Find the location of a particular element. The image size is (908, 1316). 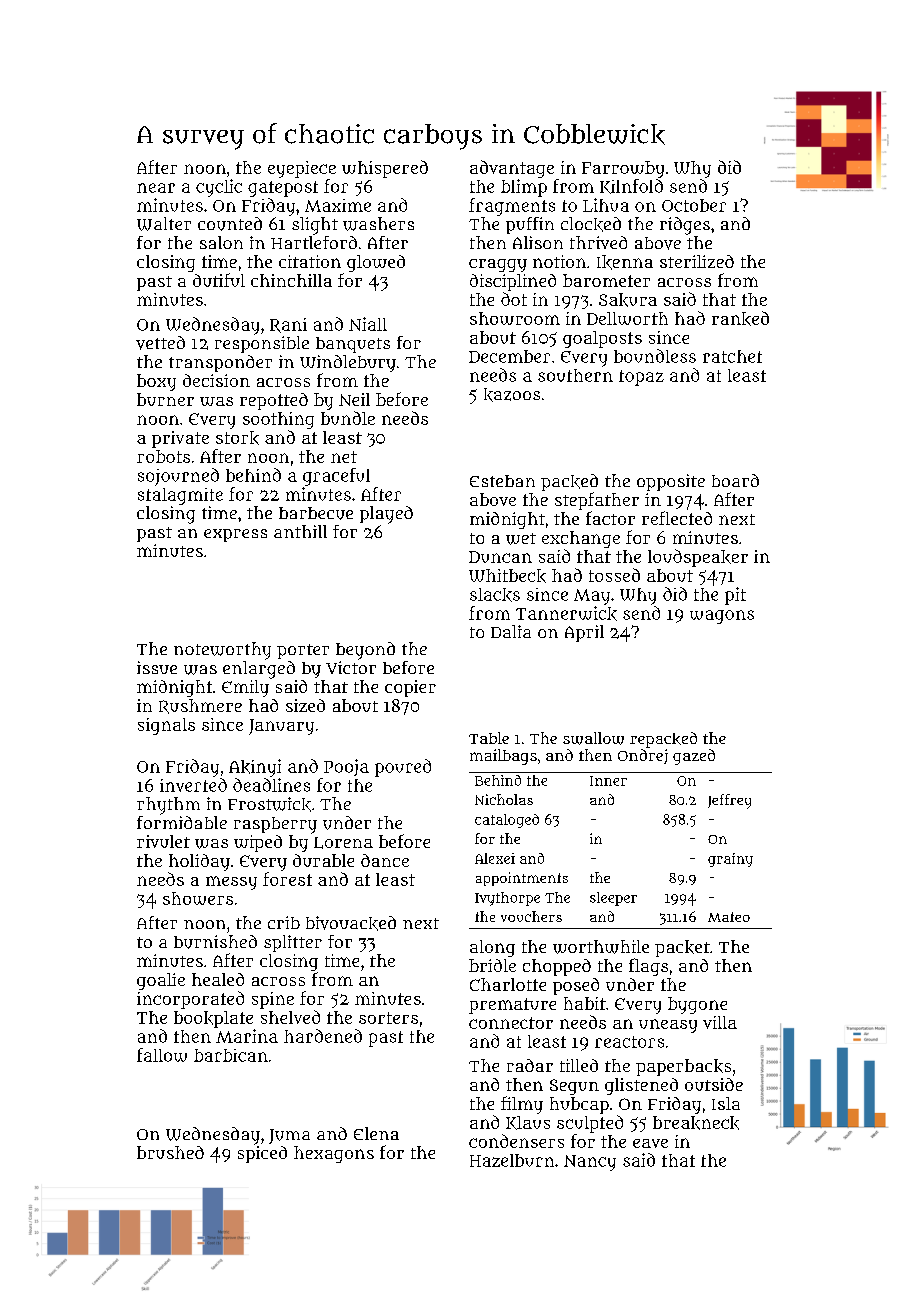

Elena is located at coordinates (376, 1133).
